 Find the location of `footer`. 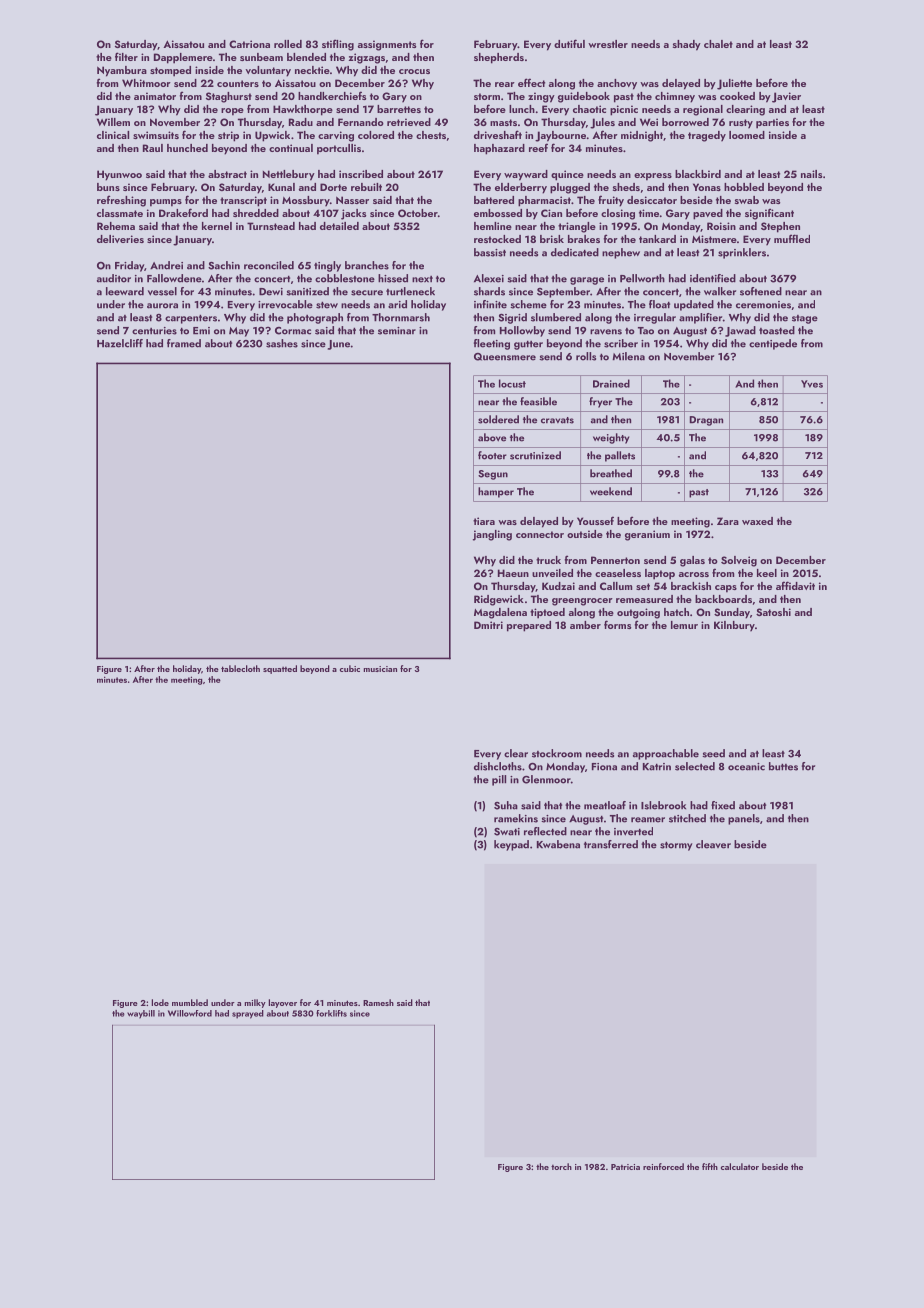

footer is located at coordinates (492, 455).
